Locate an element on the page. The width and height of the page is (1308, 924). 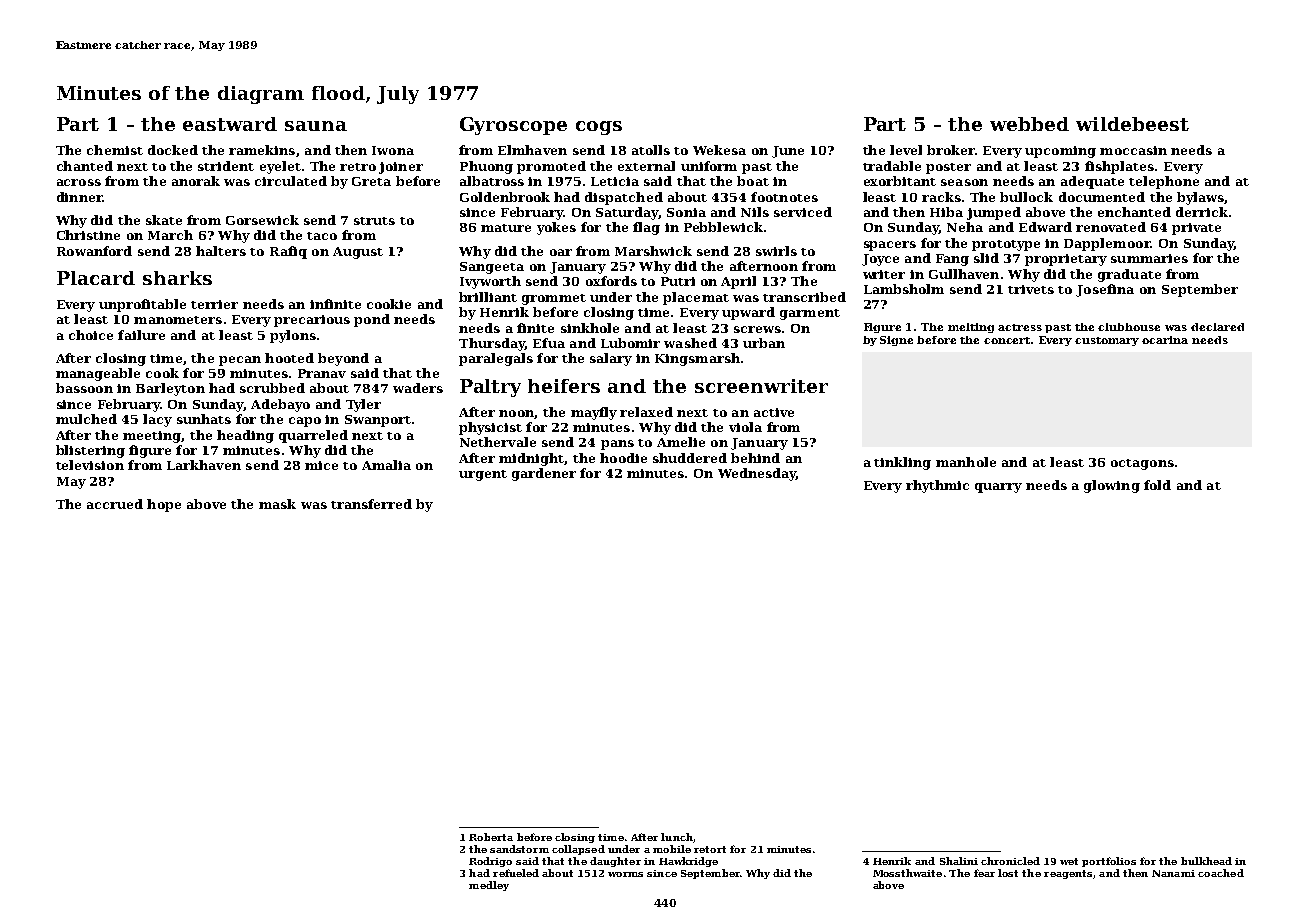
wildebeest is located at coordinates (1132, 124).
